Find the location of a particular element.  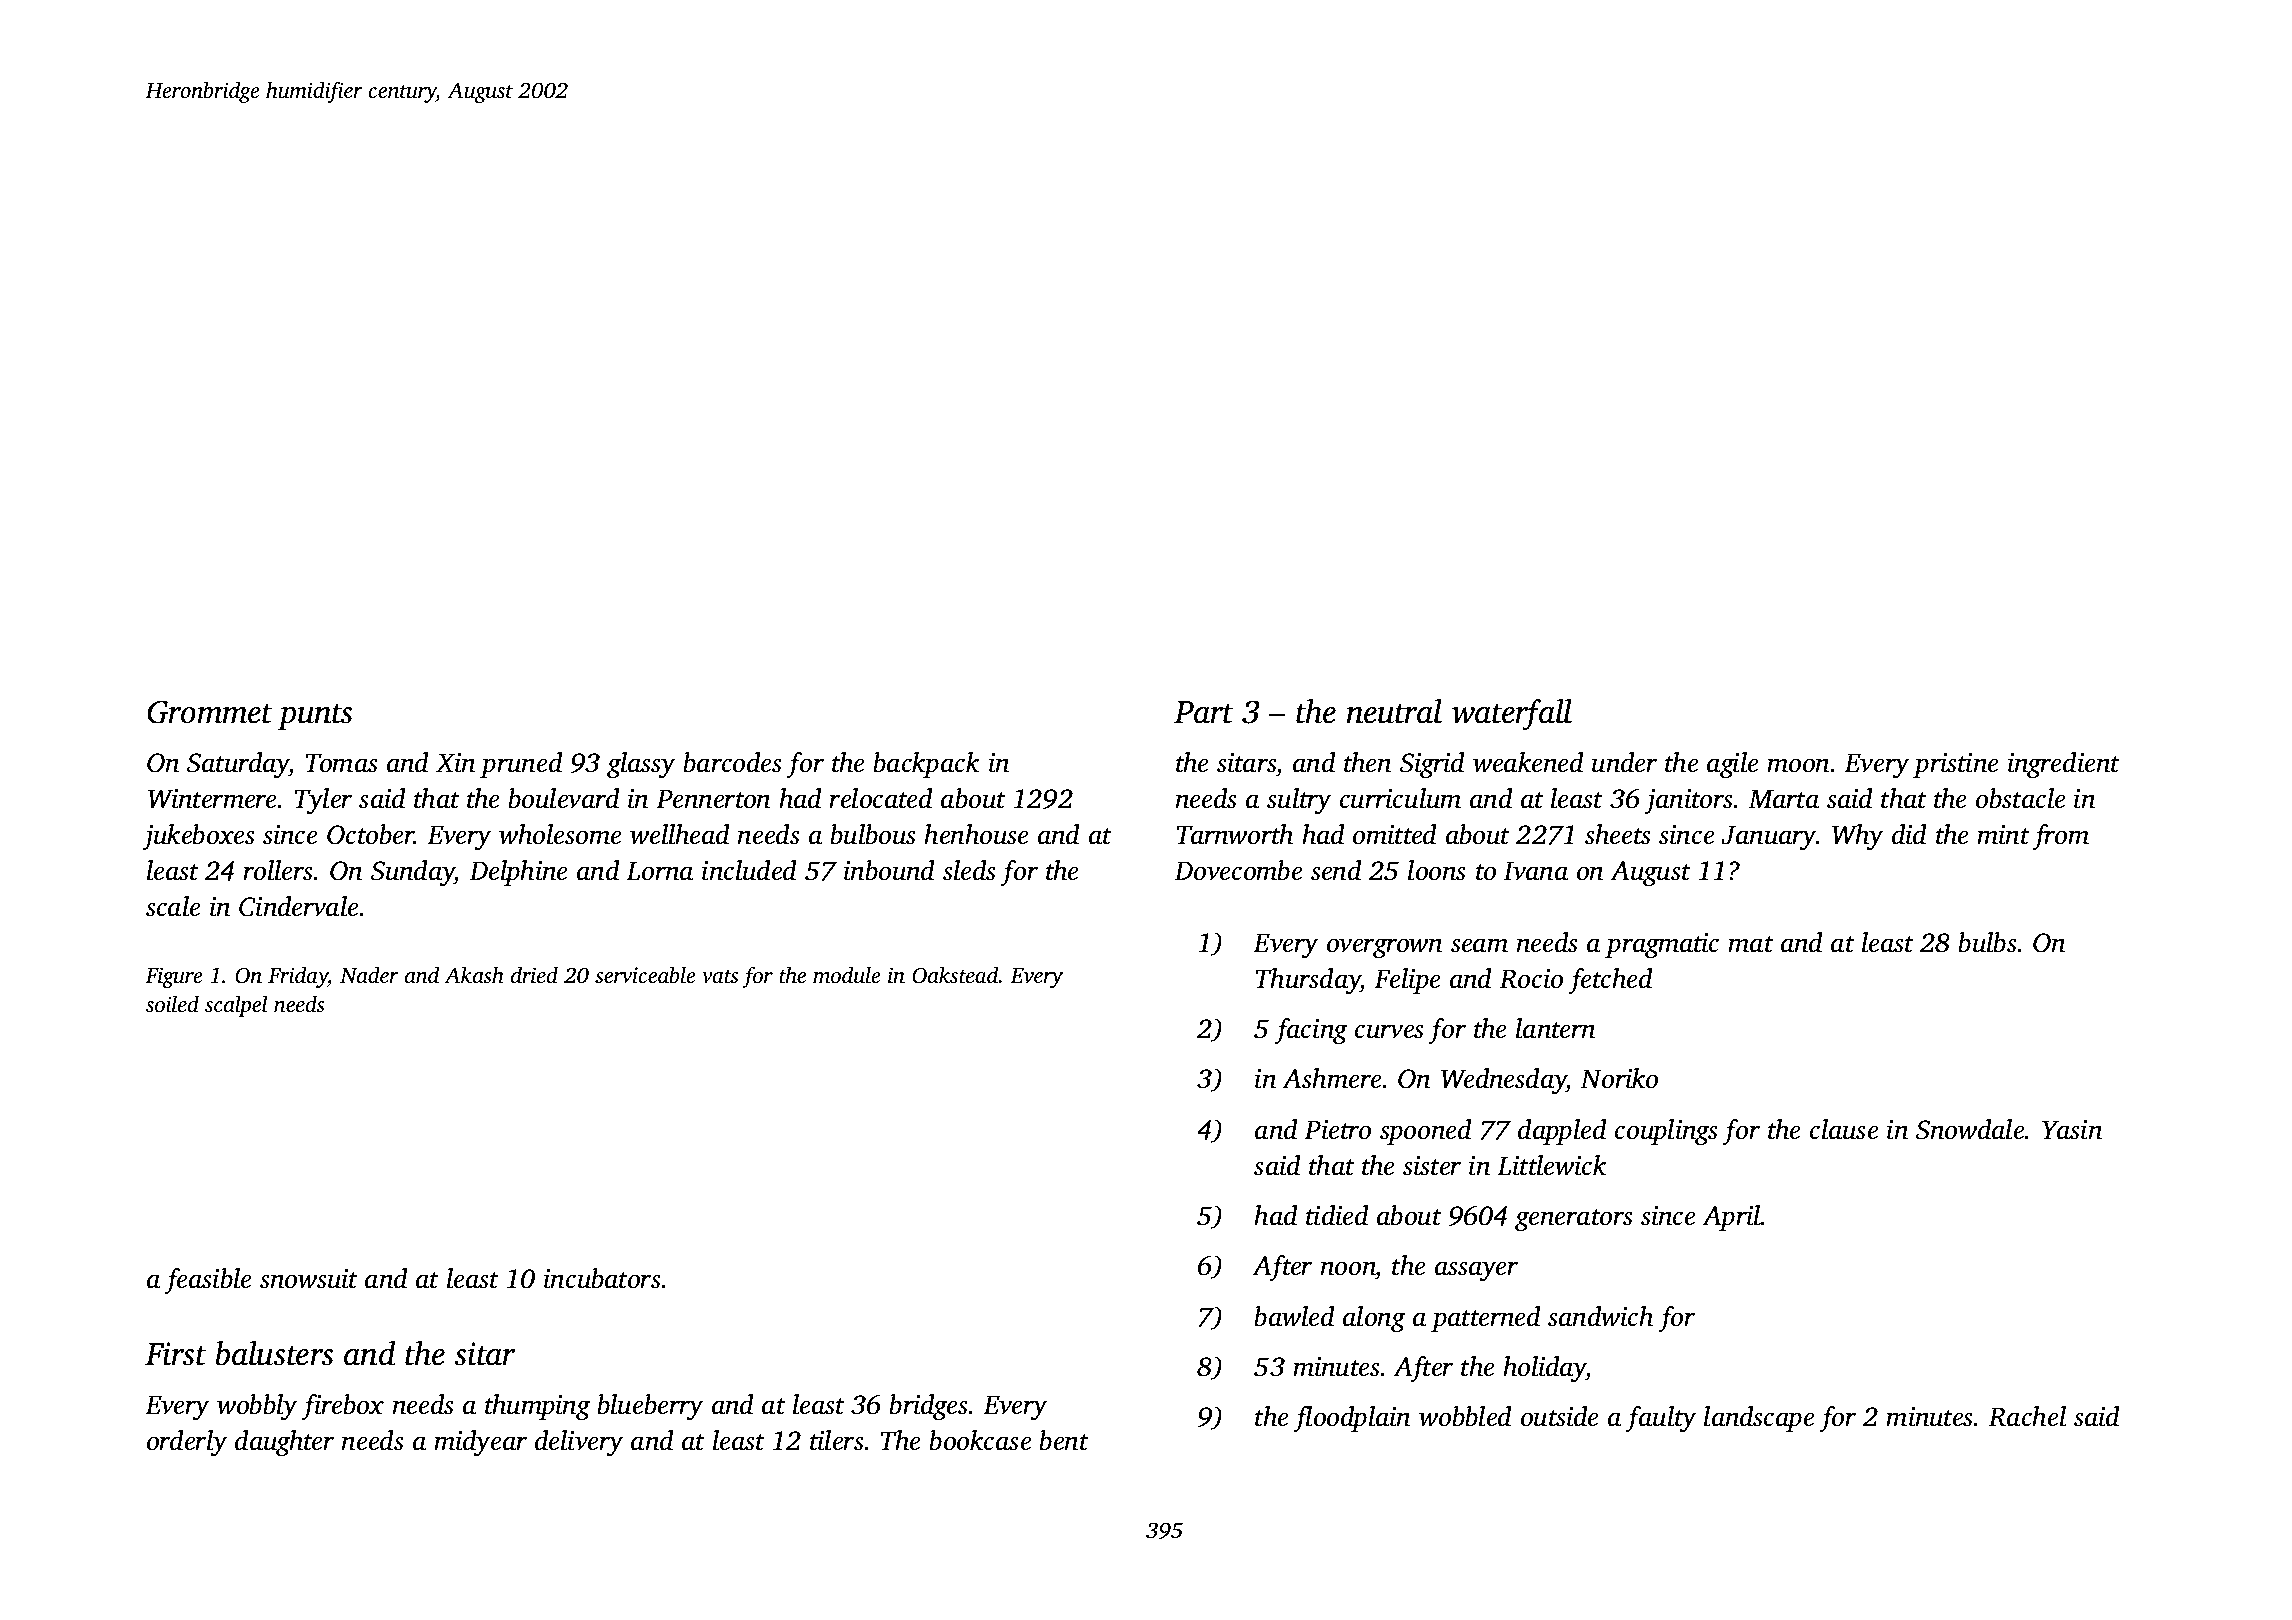

pristine is located at coordinates (1956, 765).
